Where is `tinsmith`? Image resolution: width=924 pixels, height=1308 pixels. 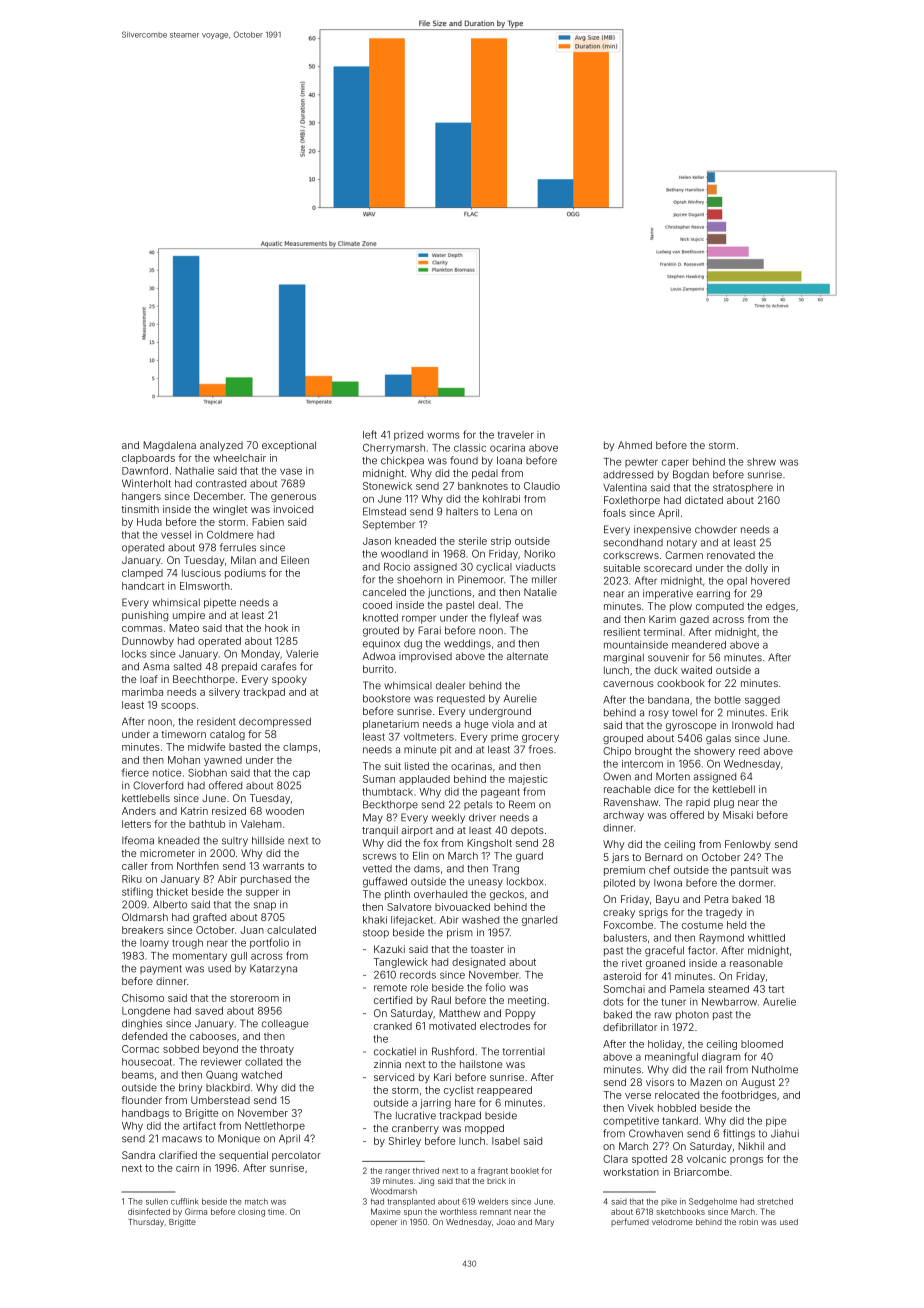 tinsmith is located at coordinates (140, 509).
